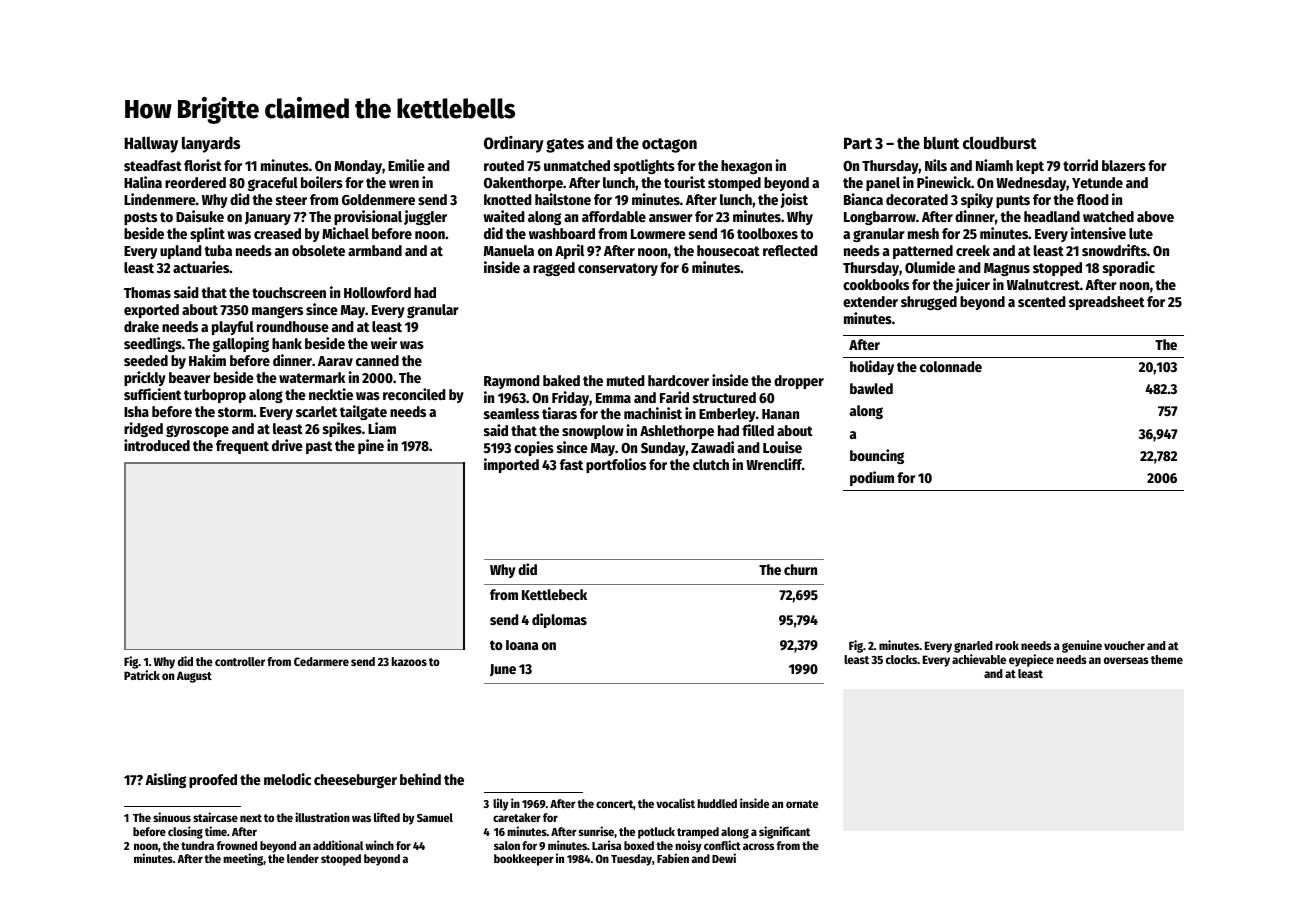 This screenshot has width=1308, height=924. I want to click on upland, so click(181, 252).
